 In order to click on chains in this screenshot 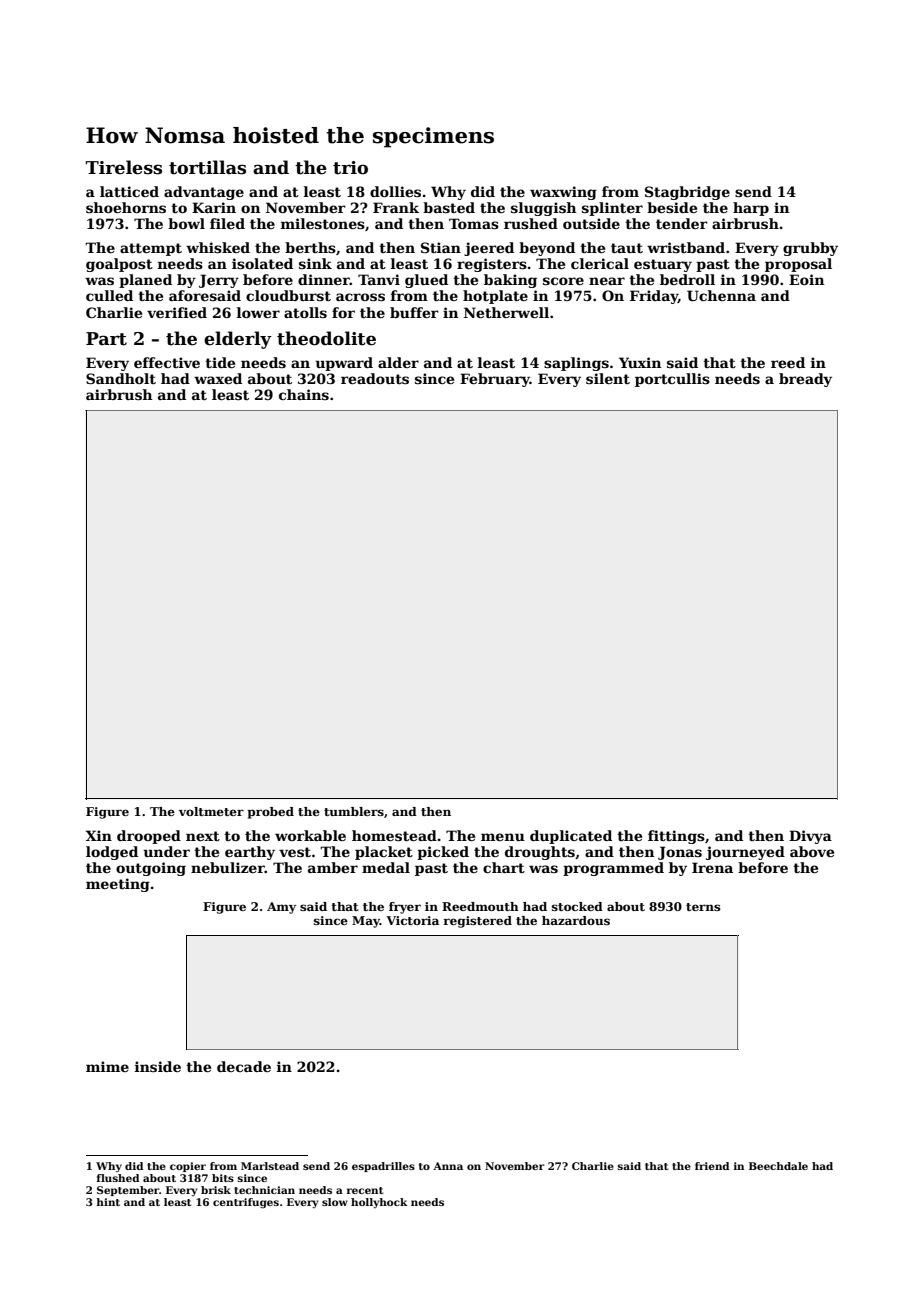, I will do `click(304, 394)`.
